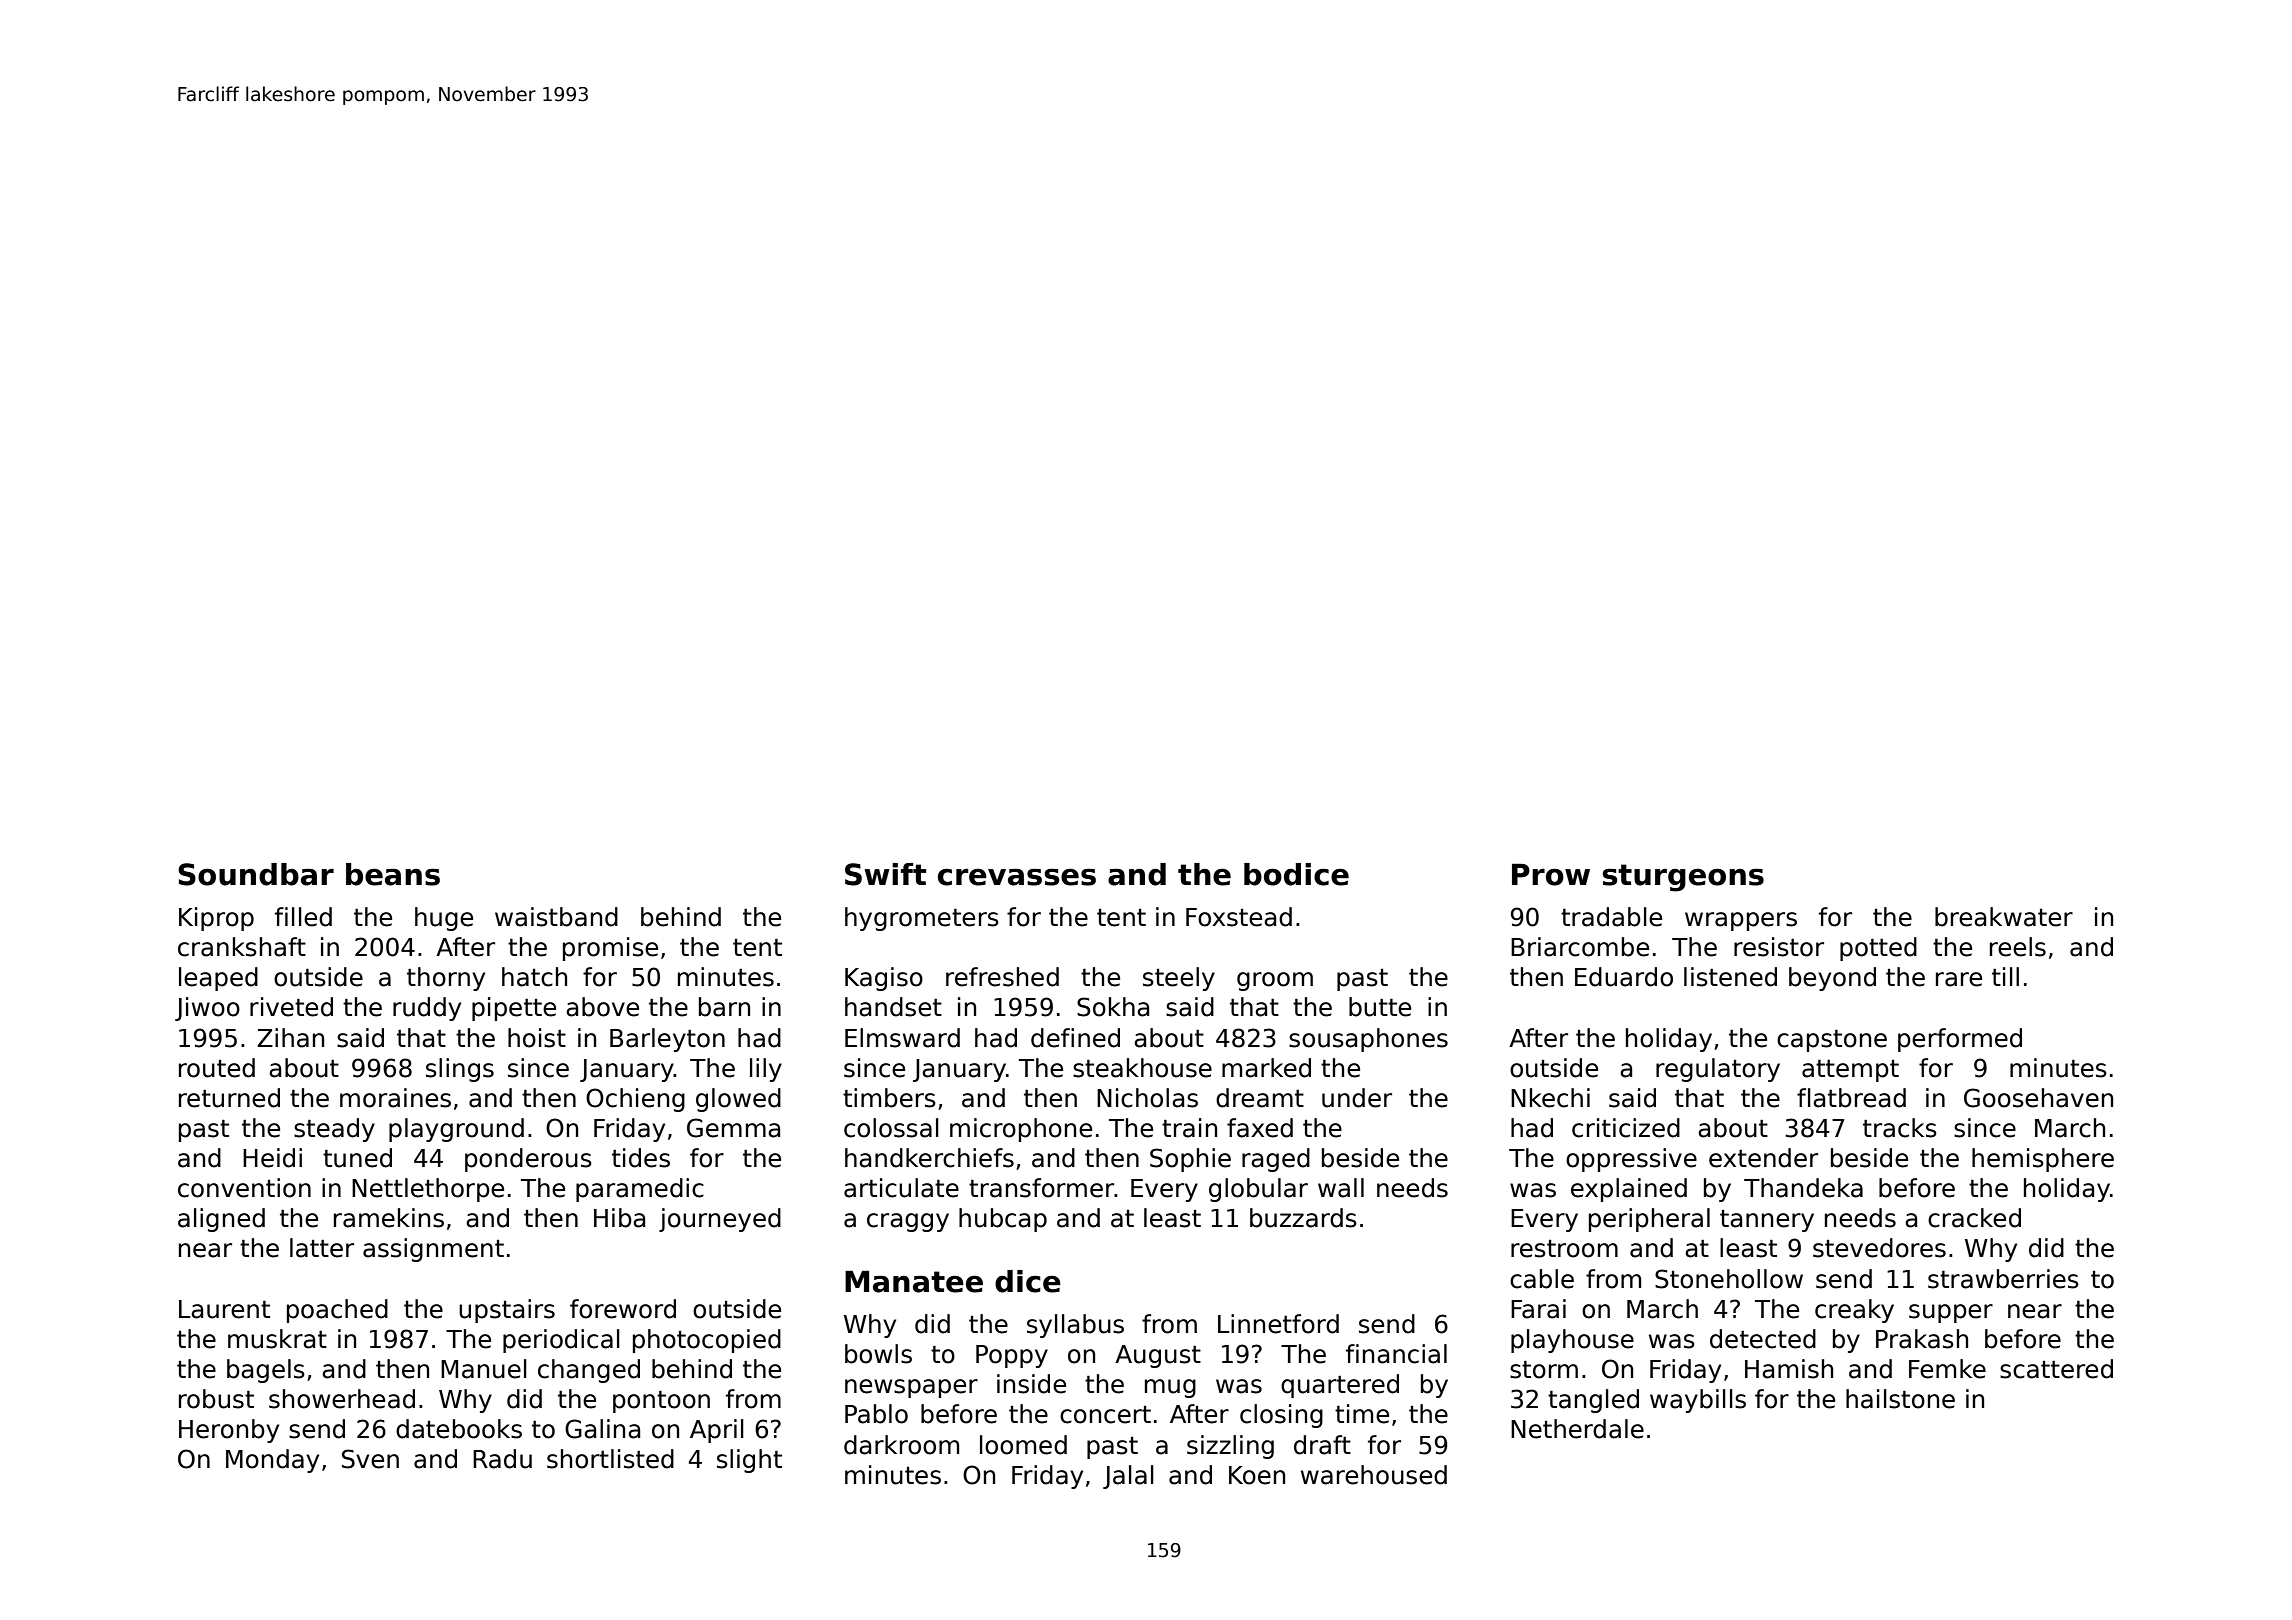  Describe the element at coordinates (272, 1158) in the document. I see `Heidi` at that location.
